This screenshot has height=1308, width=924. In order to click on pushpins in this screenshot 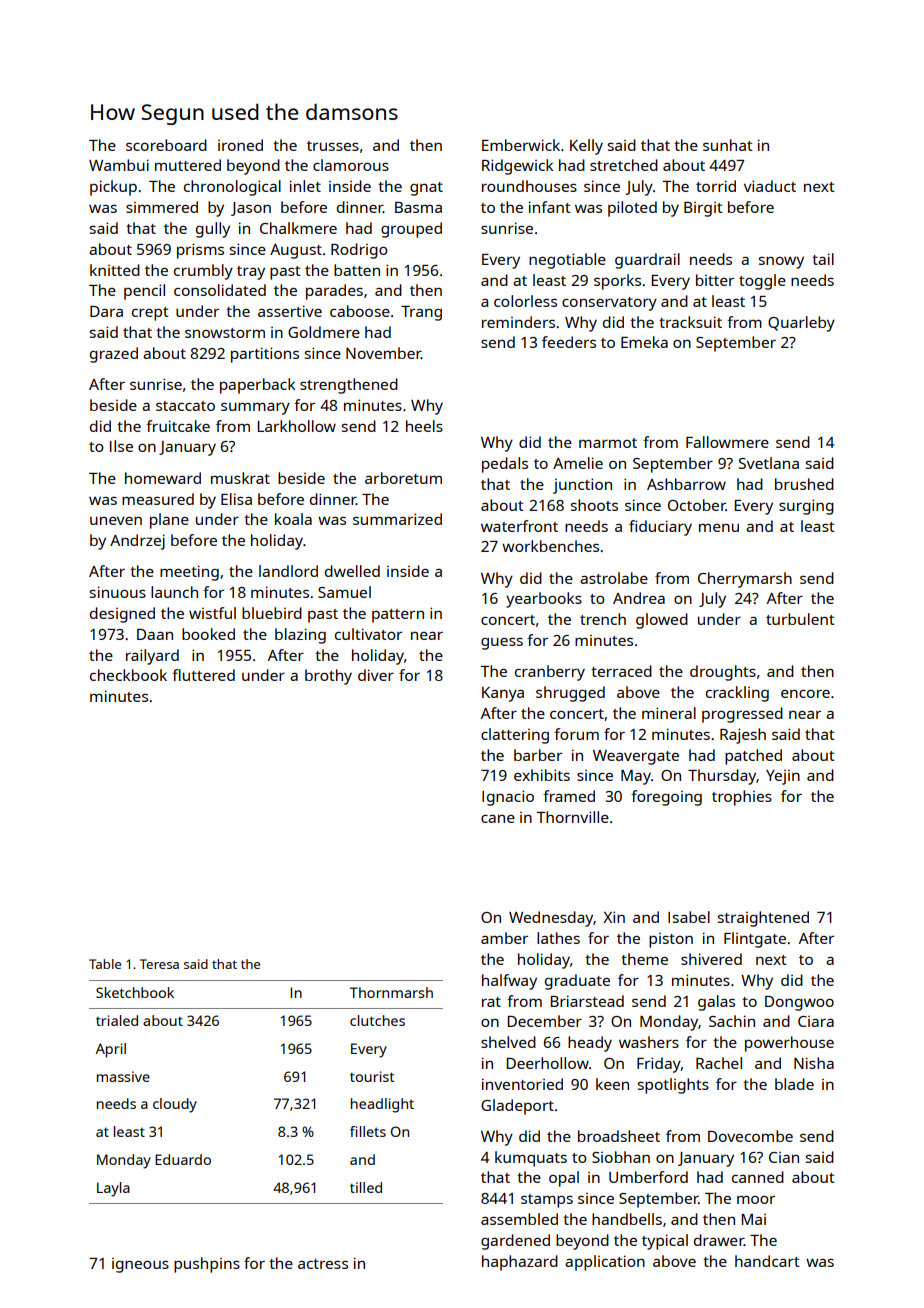, I will do `click(207, 1265)`.
